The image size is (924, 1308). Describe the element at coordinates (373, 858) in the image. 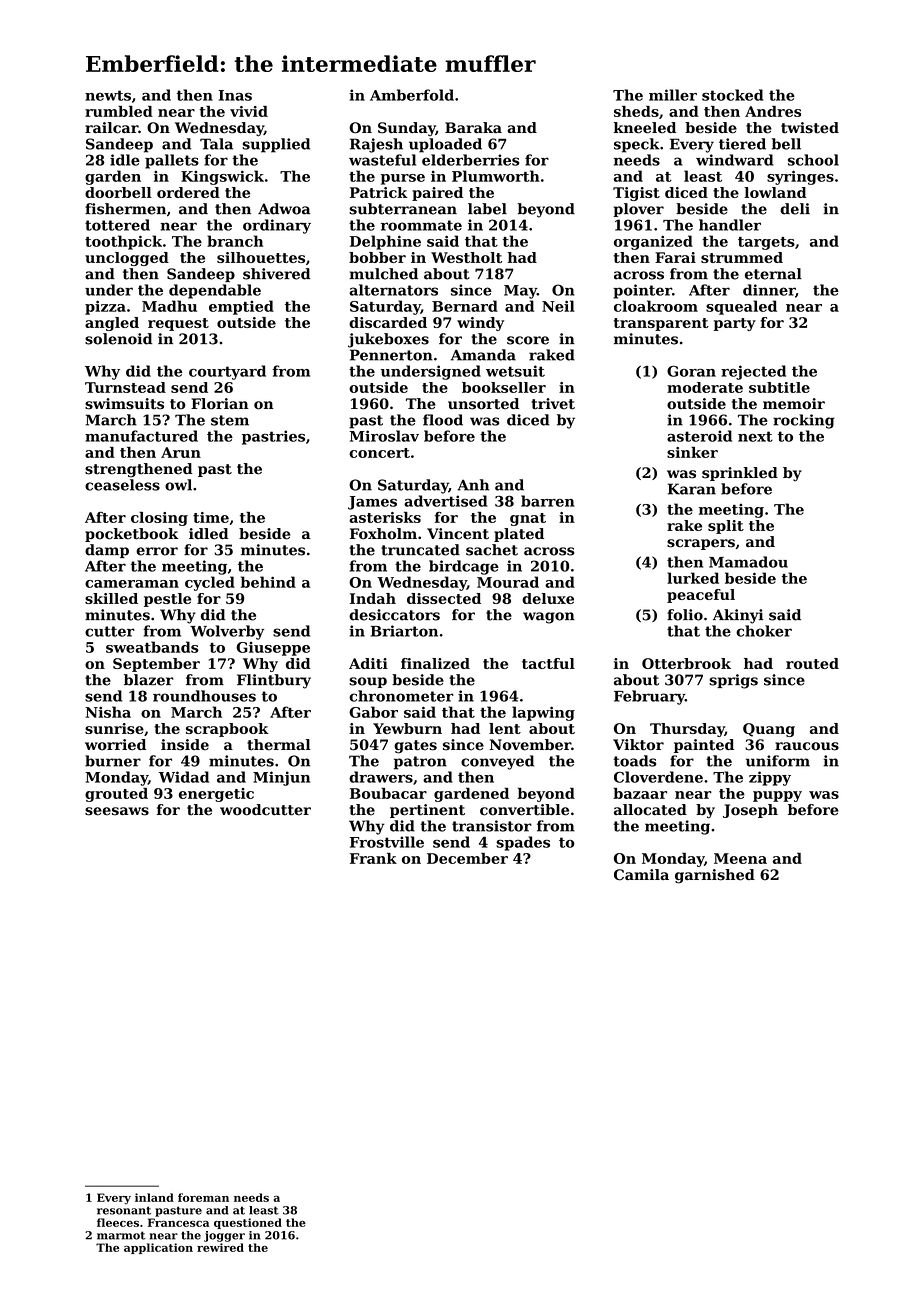

I see `Frank` at that location.
